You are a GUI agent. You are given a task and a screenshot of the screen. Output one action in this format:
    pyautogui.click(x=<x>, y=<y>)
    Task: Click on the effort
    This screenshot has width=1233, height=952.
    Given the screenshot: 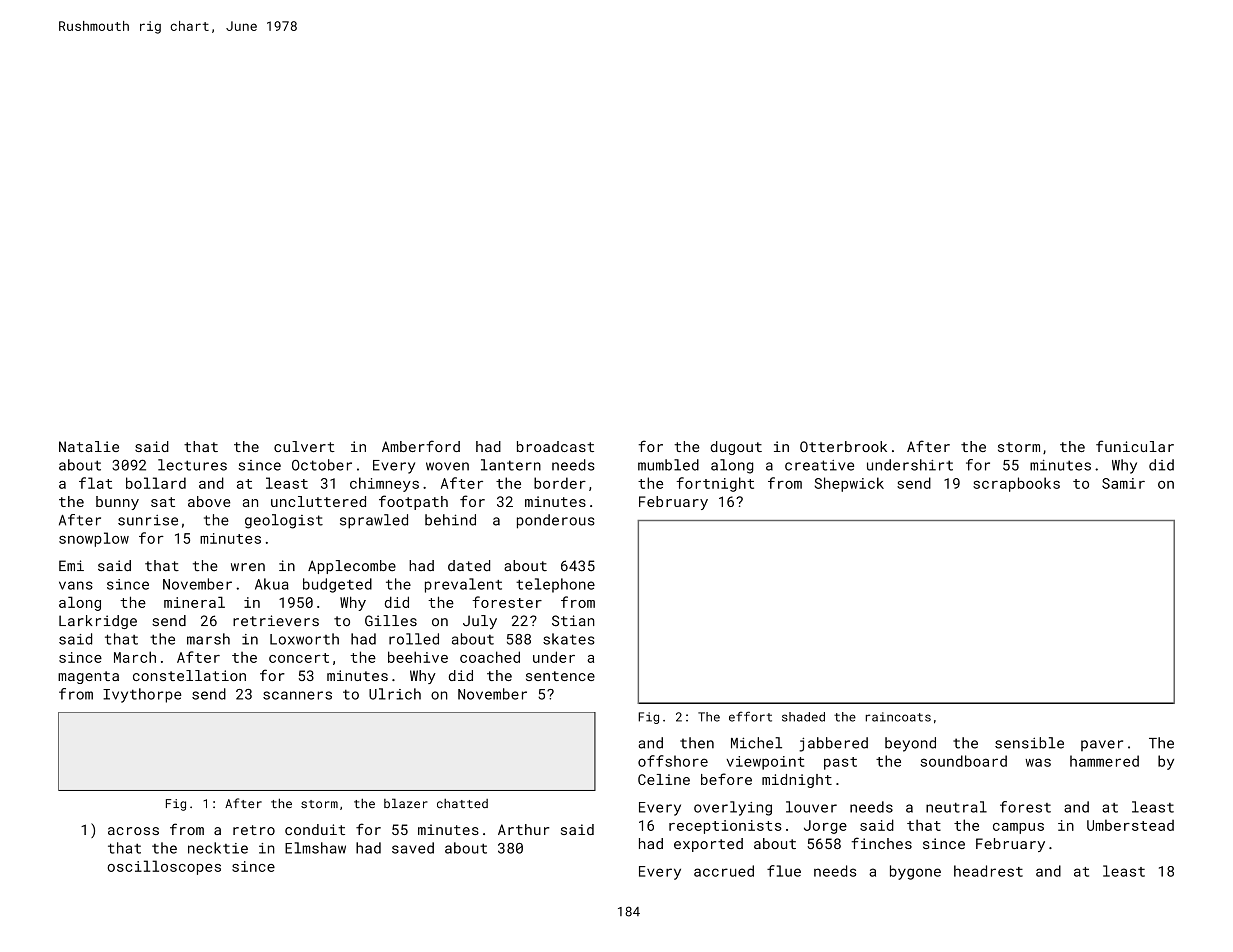 What is the action you would take?
    pyautogui.click(x=750, y=716)
